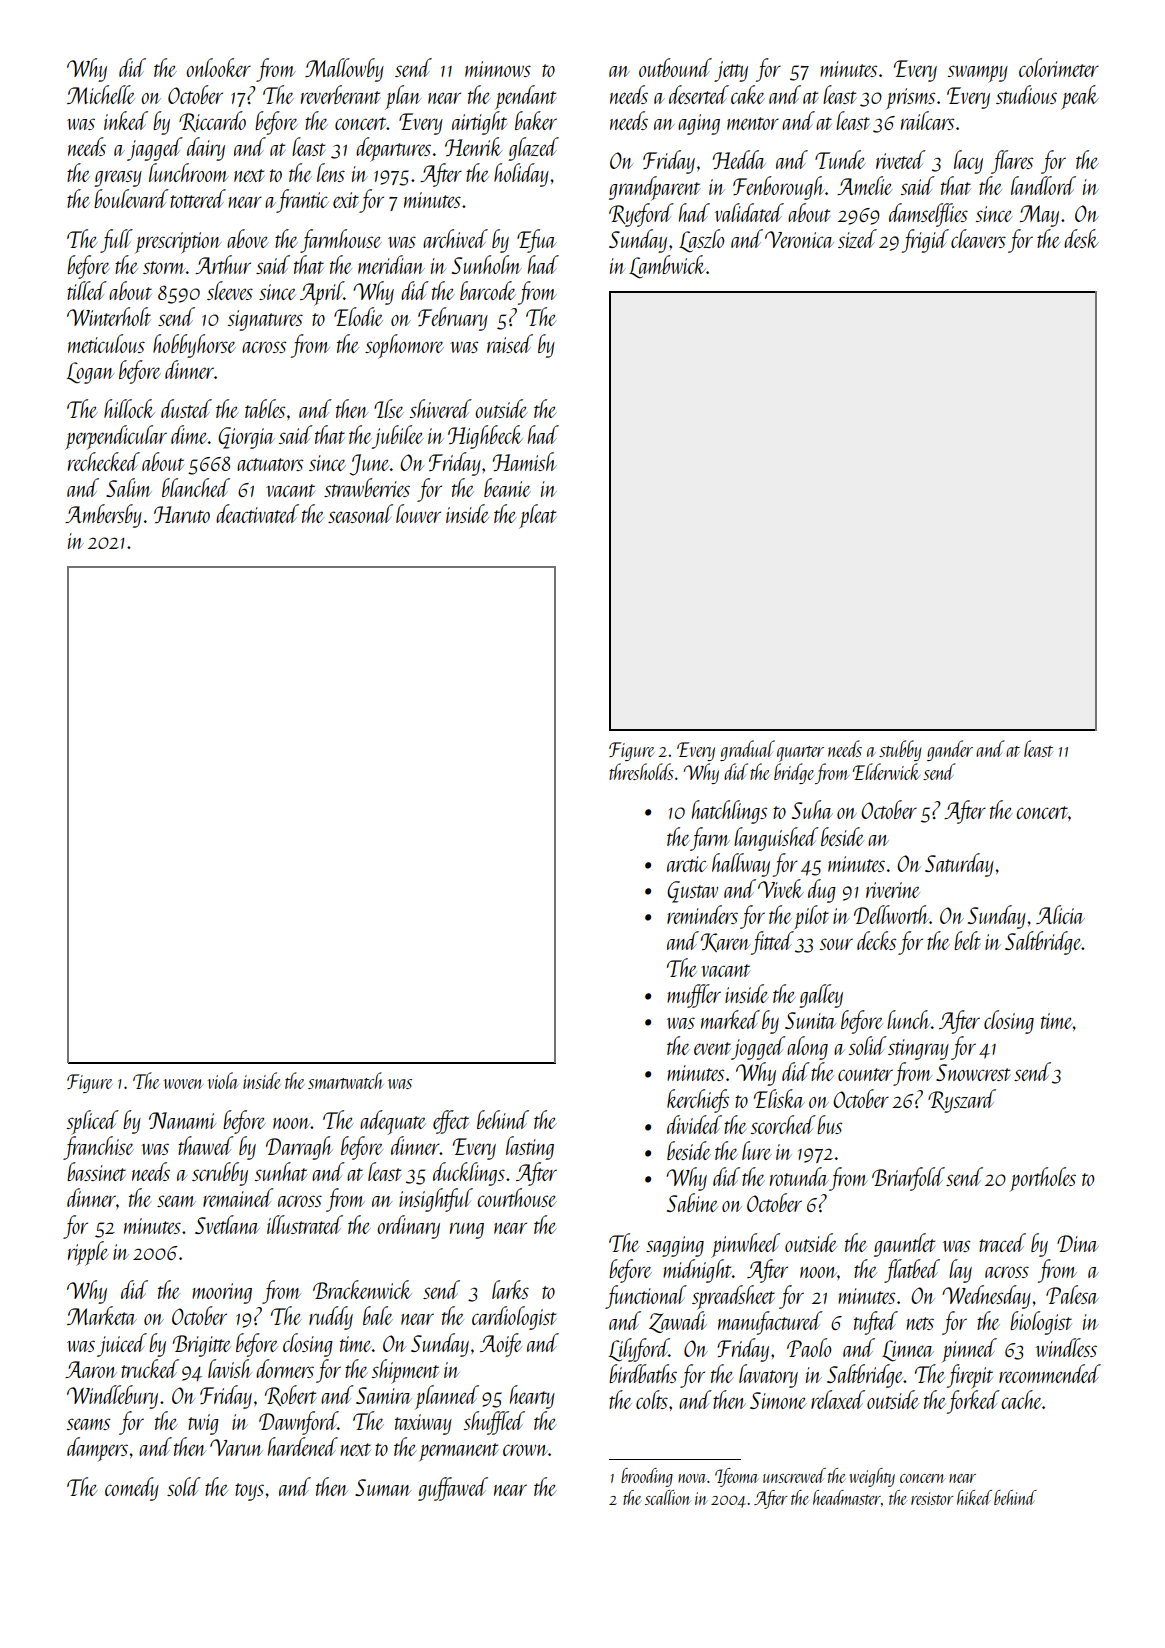  What do you see at coordinates (950, 750) in the document?
I see `gander` at bounding box center [950, 750].
